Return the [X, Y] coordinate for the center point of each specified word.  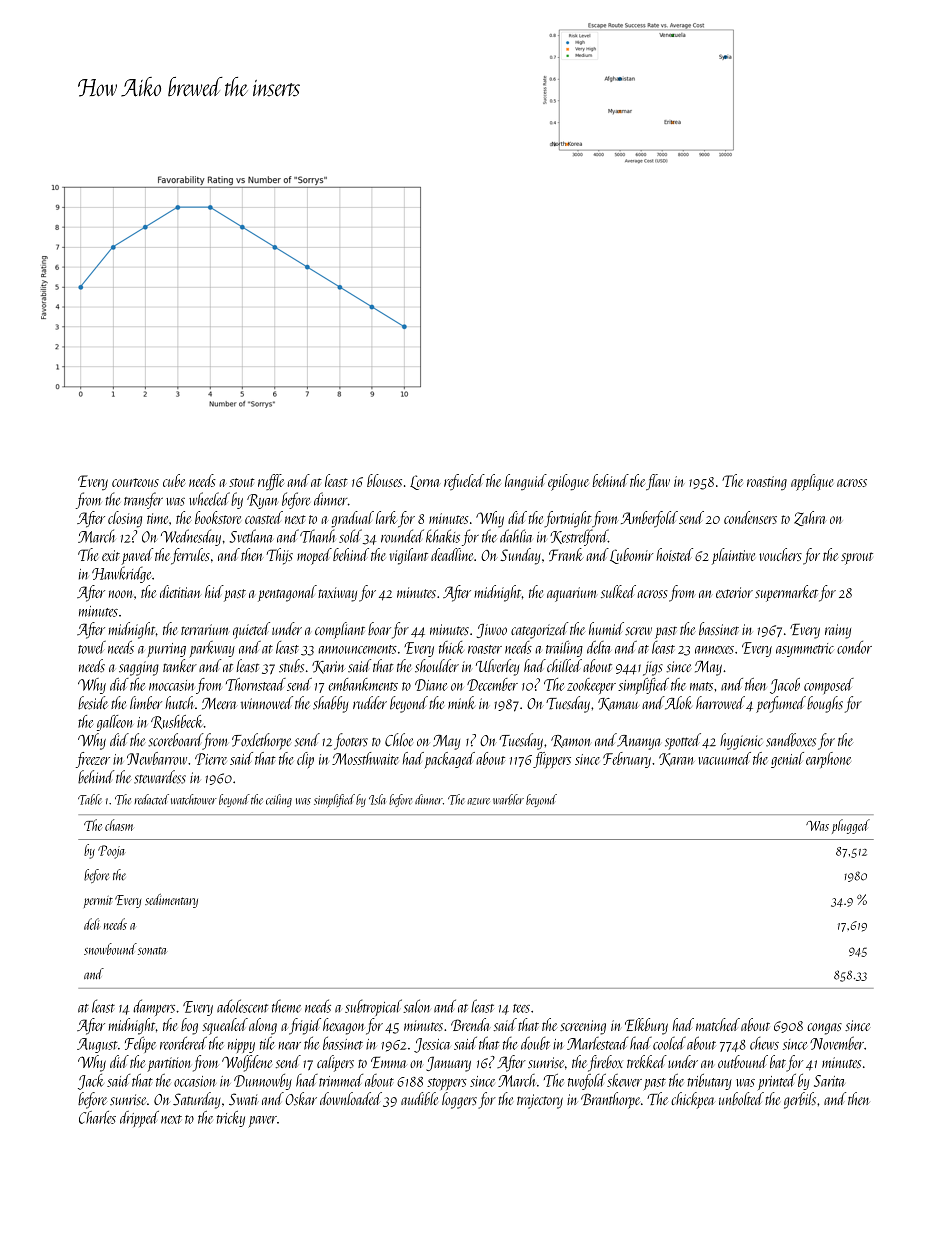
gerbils [800, 1100]
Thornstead [256, 684]
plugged [851, 826]
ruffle [271, 482]
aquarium [571, 594]
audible [419, 1098]
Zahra [810, 518]
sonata [152, 951]
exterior [734, 592]
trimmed [341, 1080]
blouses [384, 480]
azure [478, 801]
